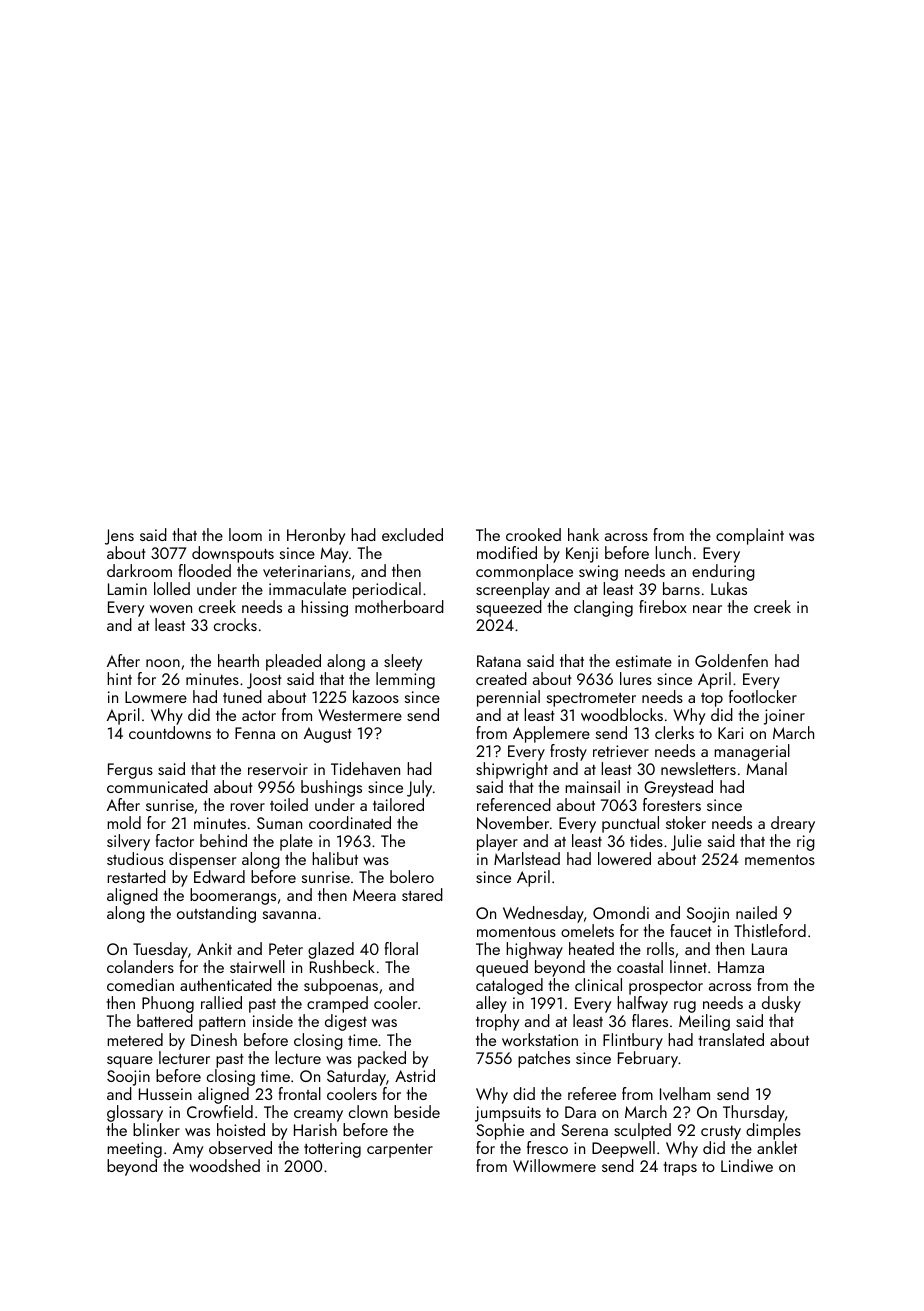 This screenshot has width=924, height=1311. What do you see at coordinates (731, 1039) in the screenshot?
I see `translated` at bounding box center [731, 1039].
